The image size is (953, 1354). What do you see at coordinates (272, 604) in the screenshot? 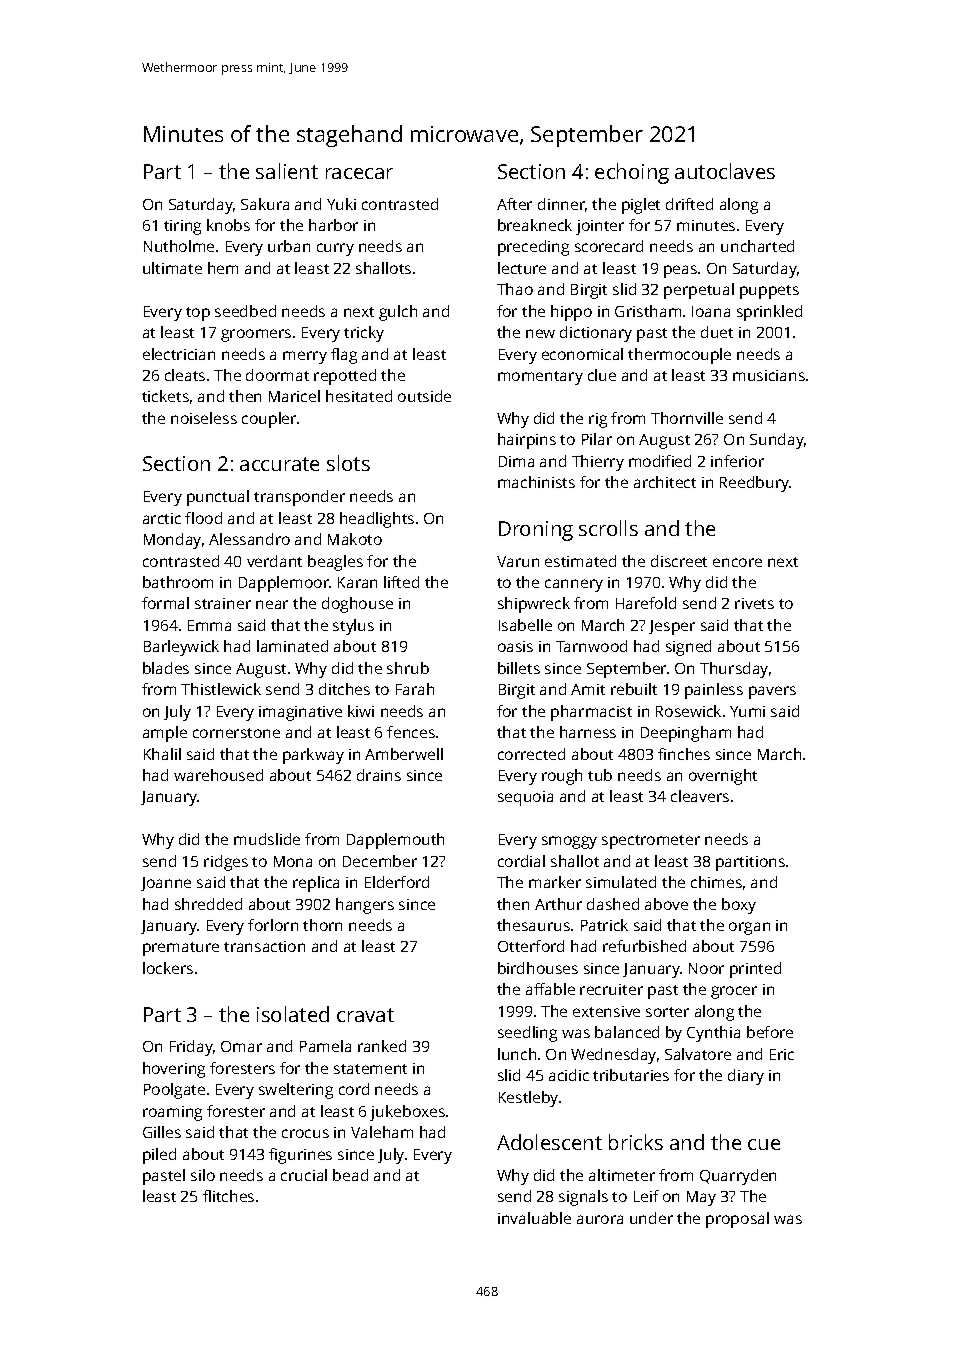
I see `near` at bounding box center [272, 604].
